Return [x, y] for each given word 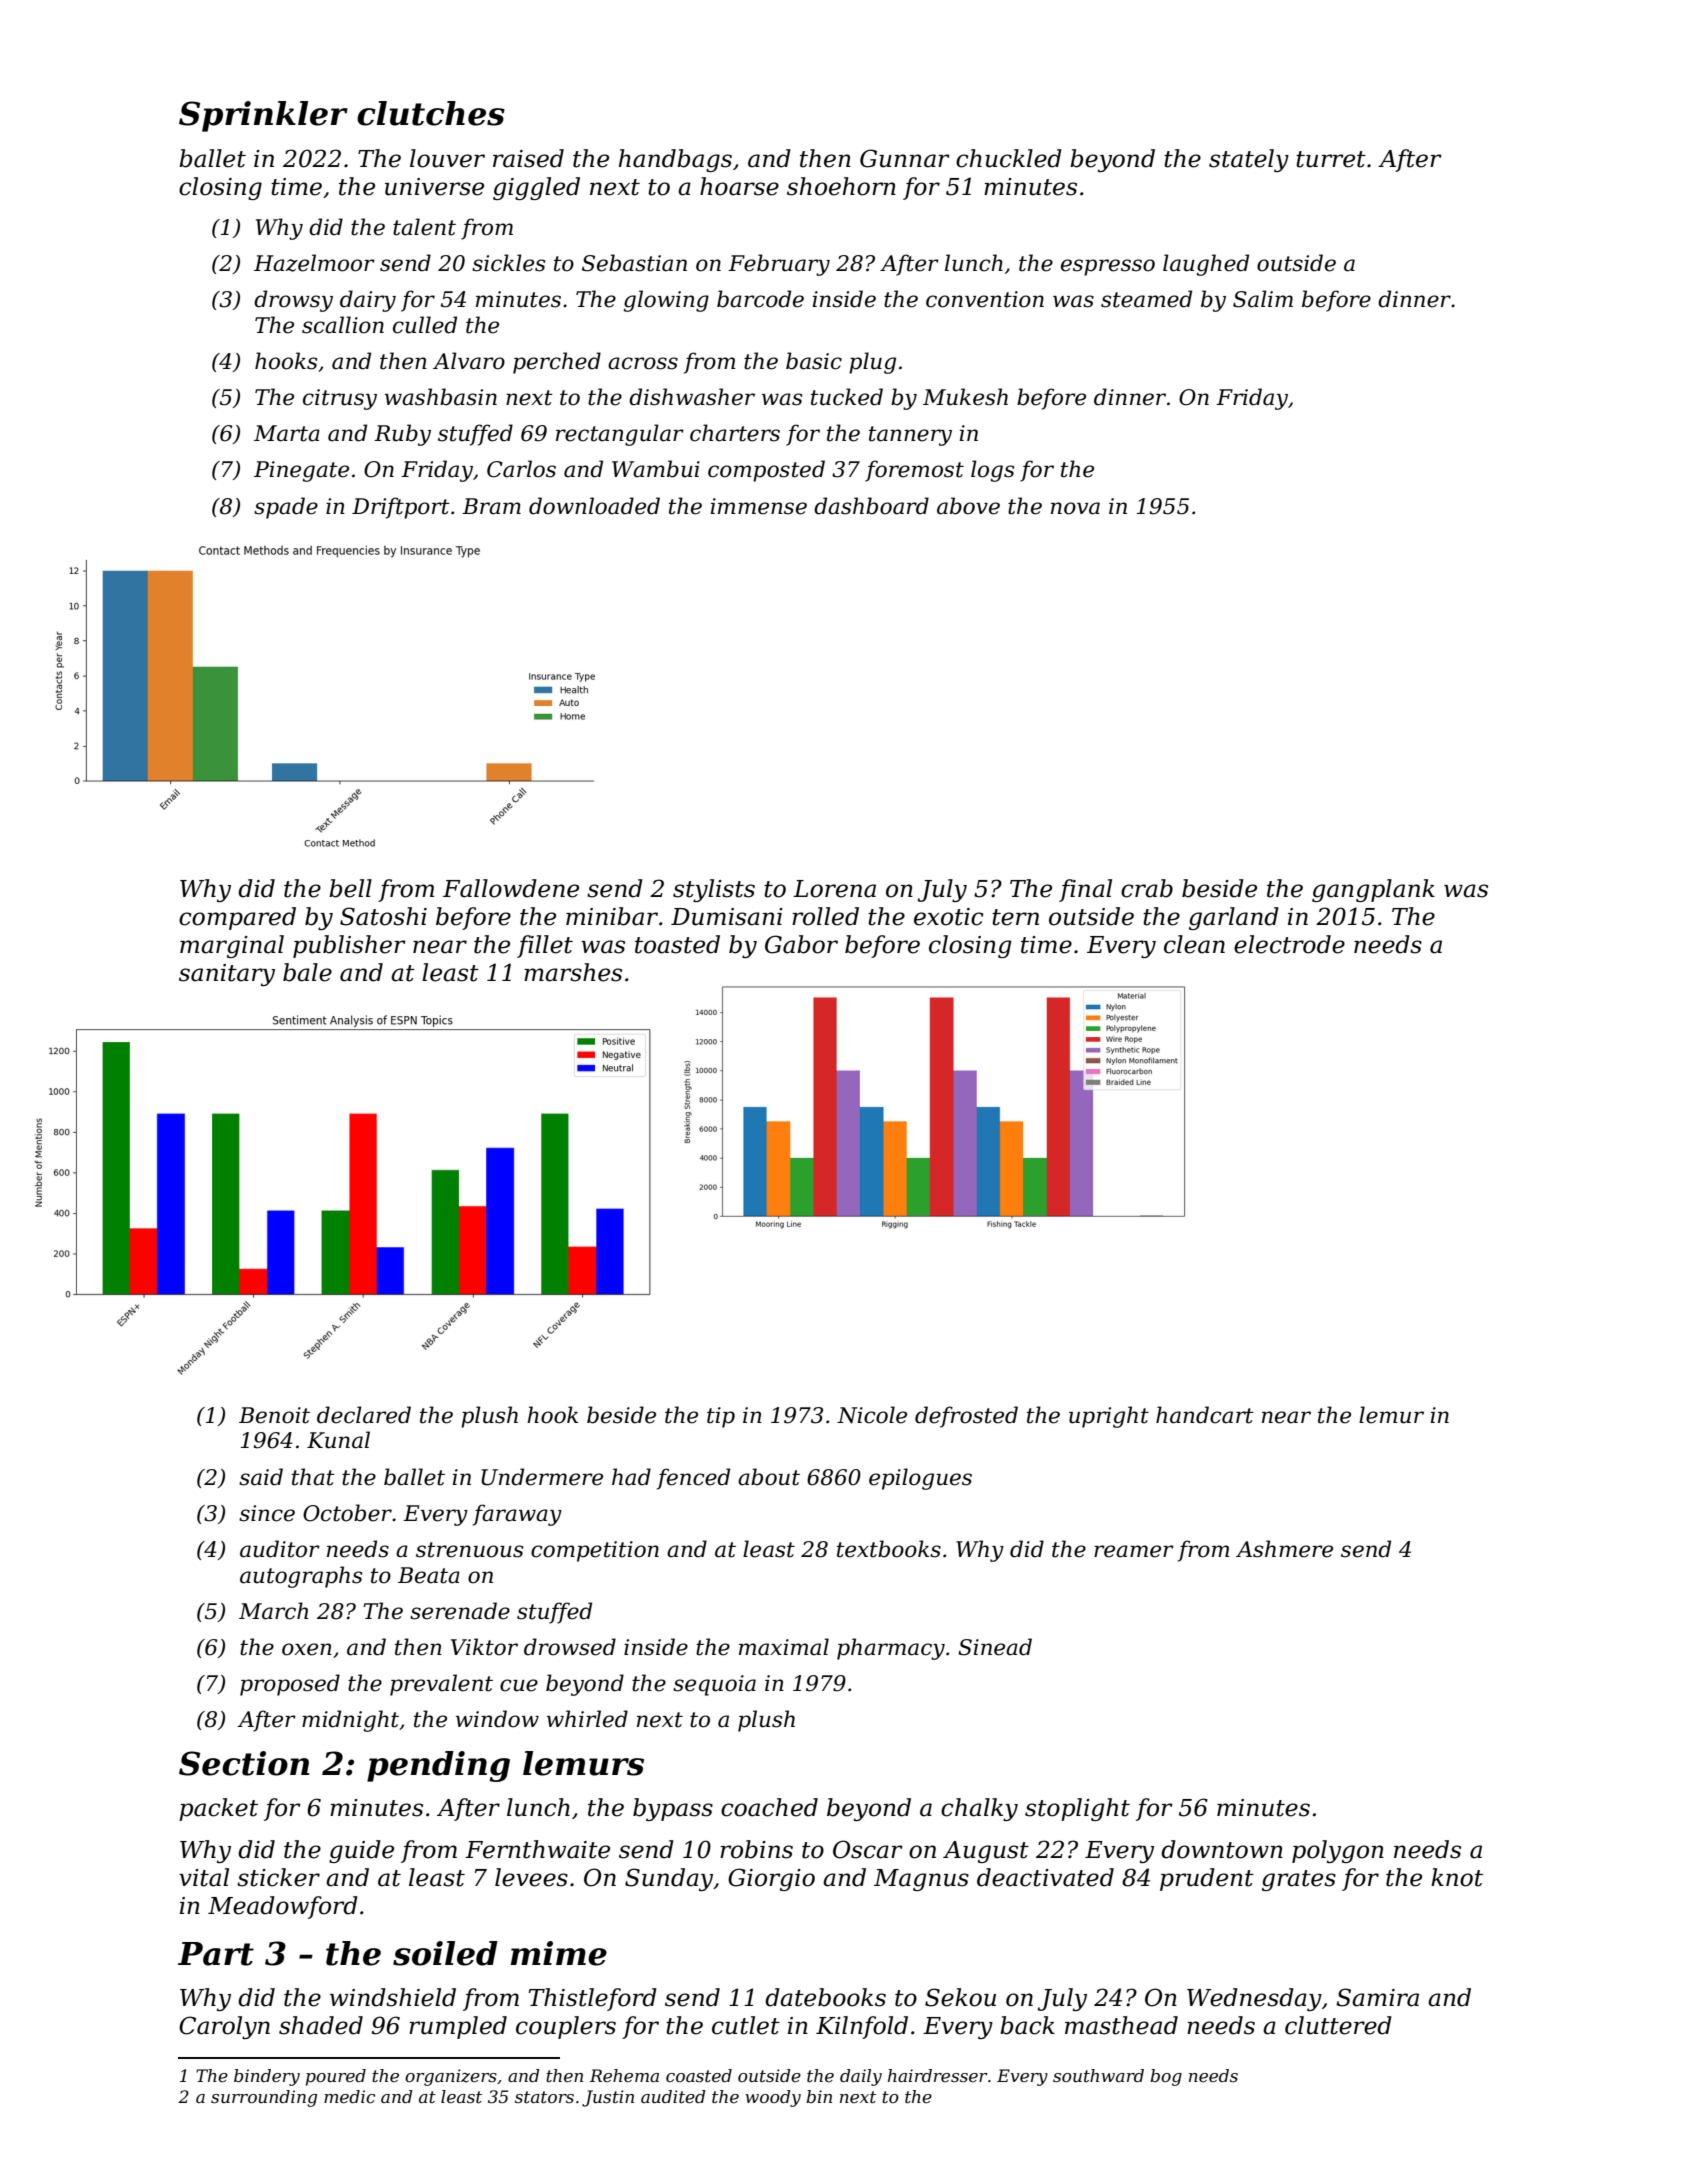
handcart [1205, 1415]
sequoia [714, 1685]
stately [1249, 160]
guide [361, 1851]
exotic [948, 917]
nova [1075, 508]
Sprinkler [263, 116]
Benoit [274, 1415]
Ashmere [1284, 1549]
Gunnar [905, 158]
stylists [714, 890]
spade [286, 508]
